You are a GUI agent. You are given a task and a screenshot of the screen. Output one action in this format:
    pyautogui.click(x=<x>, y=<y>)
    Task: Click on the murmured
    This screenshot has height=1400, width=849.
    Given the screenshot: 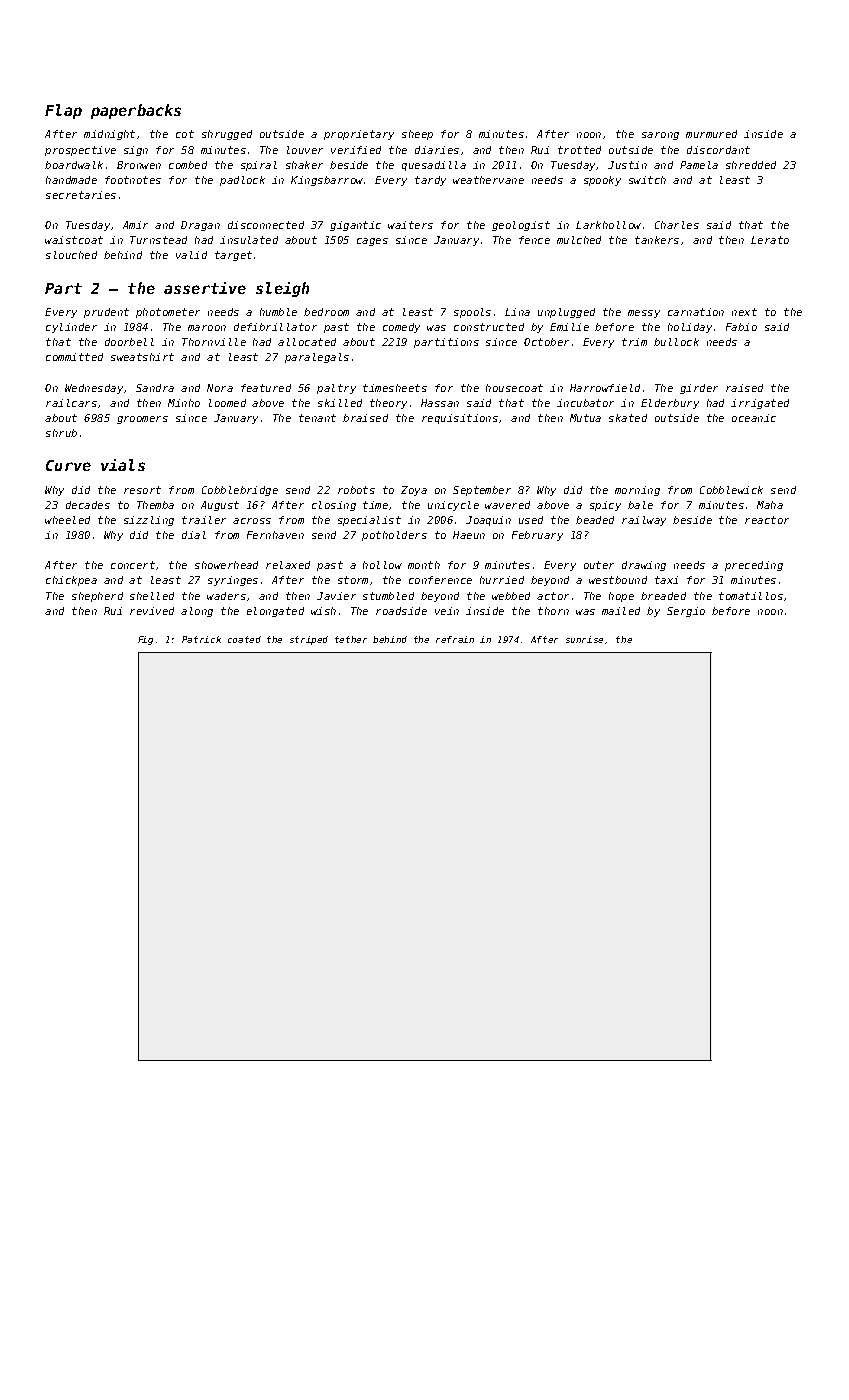 What is the action you would take?
    pyautogui.click(x=711, y=134)
